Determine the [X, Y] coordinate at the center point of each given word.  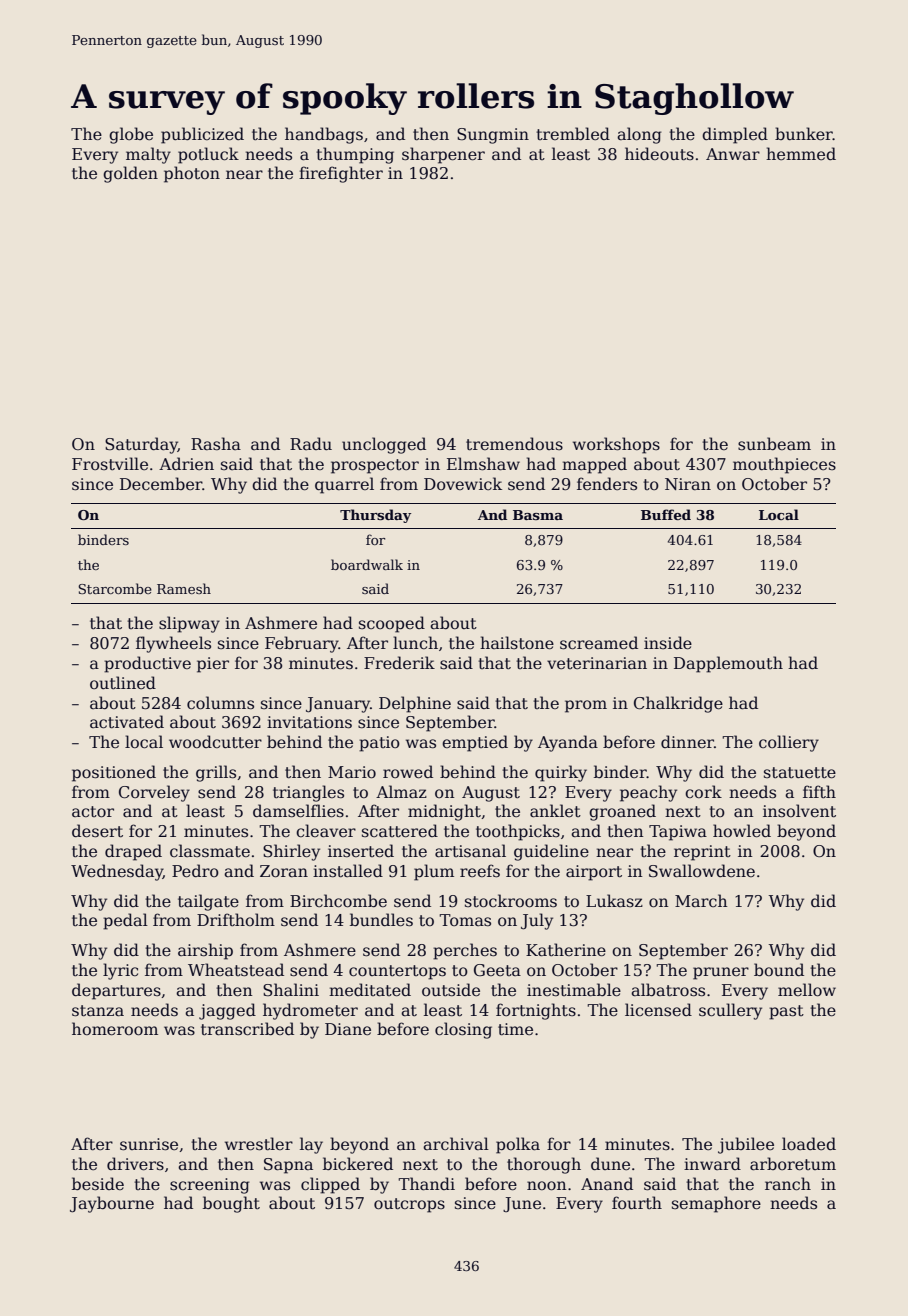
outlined [123, 682]
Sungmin [493, 136]
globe [131, 135]
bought [231, 1204]
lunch [415, 642]
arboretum [793, 1164]
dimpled [735, 135]
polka [518, 1145]
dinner [687, 741]
